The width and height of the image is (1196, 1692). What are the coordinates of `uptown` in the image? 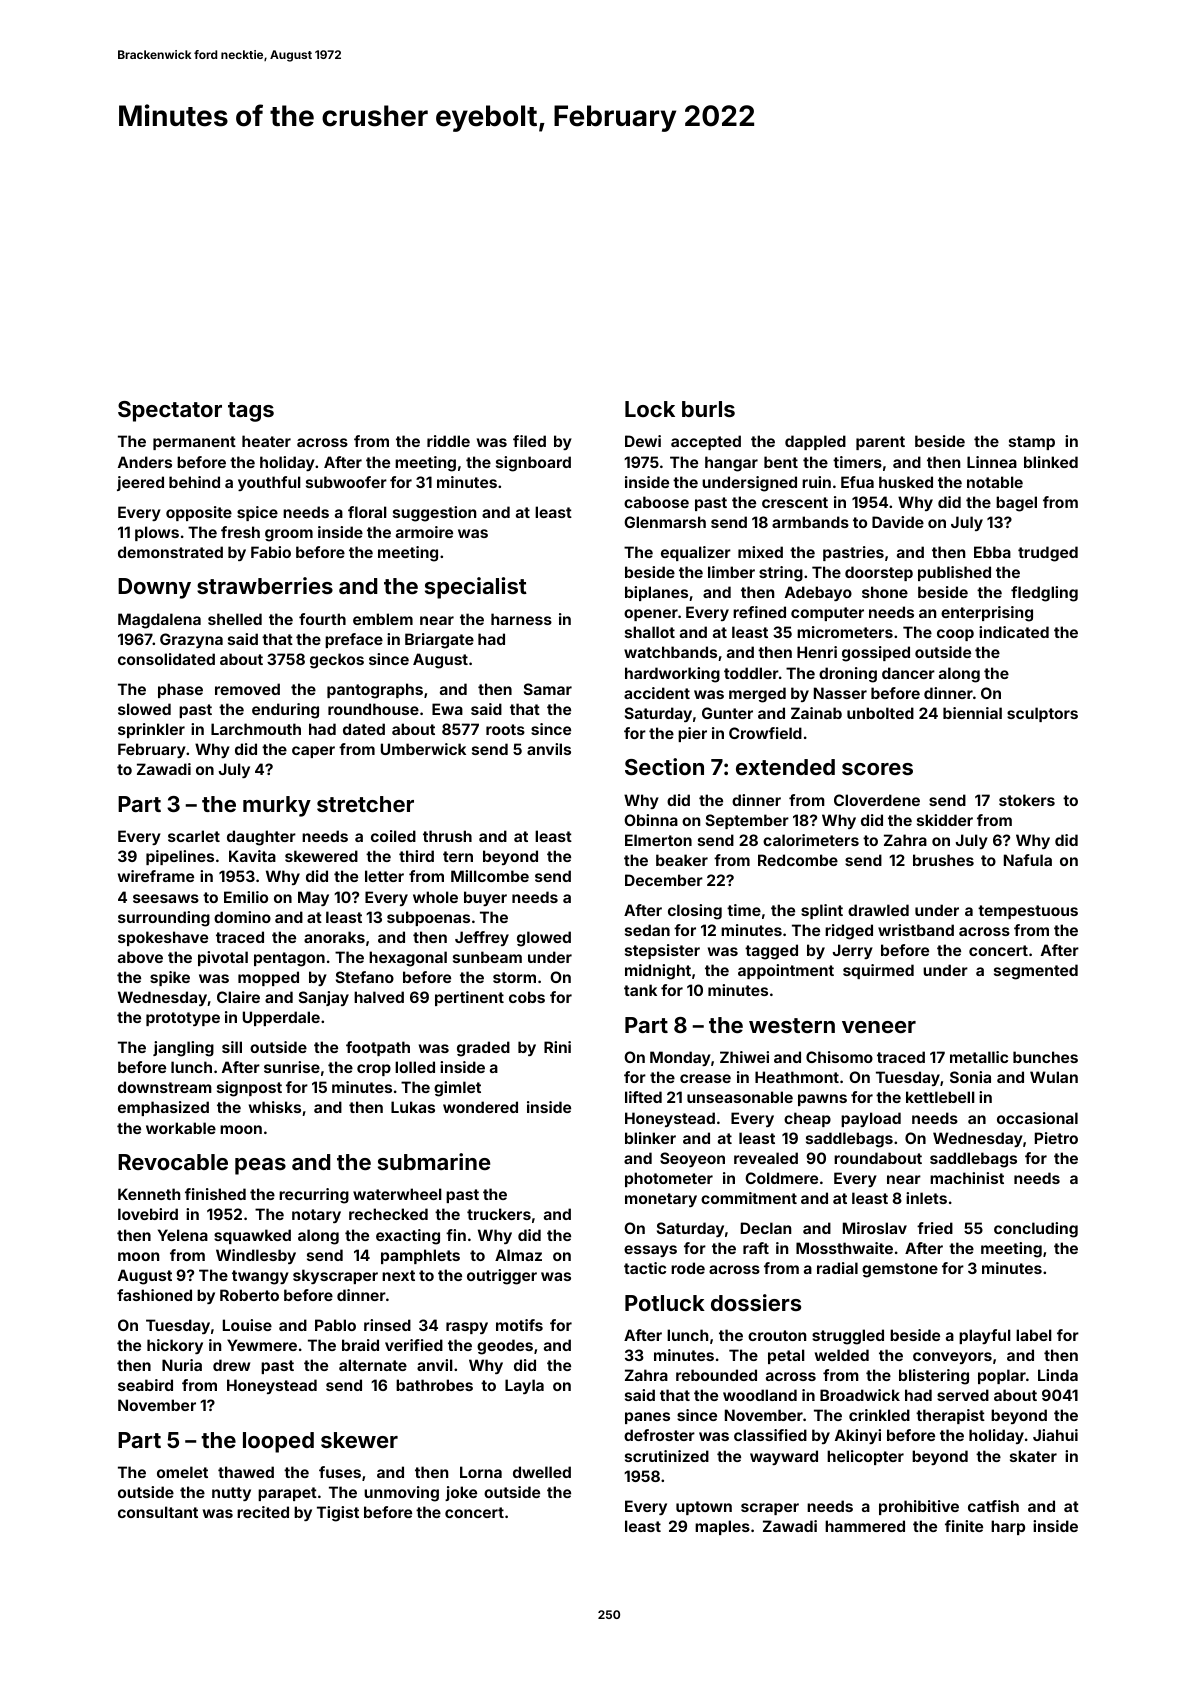 It's located at (704, 1508).
